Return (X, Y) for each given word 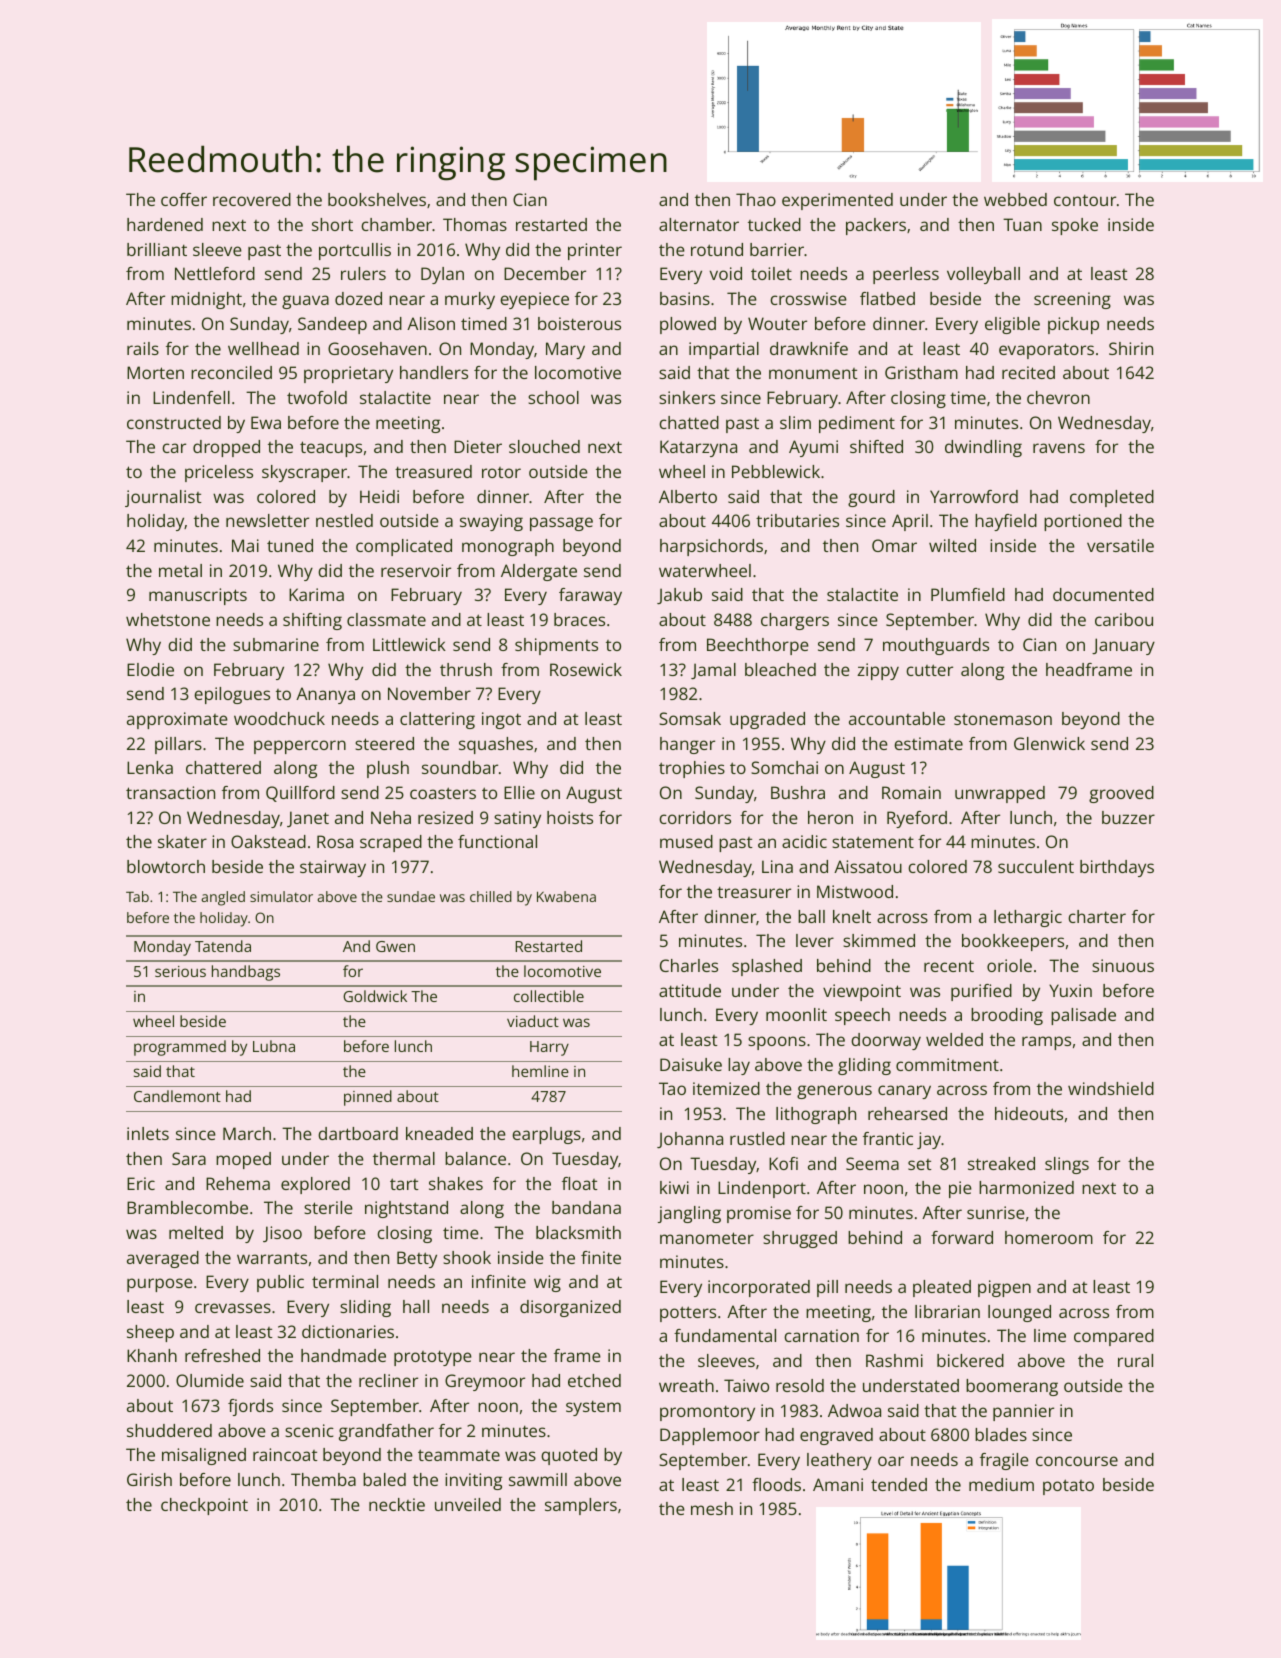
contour (1085, 200)
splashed (767, 967)
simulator (281, 896)
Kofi (783, 1163)
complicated (404, 547)
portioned (1083, 522)
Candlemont (177, 1096)
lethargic (1028, 918)
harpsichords (711, 547)
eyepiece (534, 300)
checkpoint (204, 1506)
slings (1067, 1165)
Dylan (442, 275)
